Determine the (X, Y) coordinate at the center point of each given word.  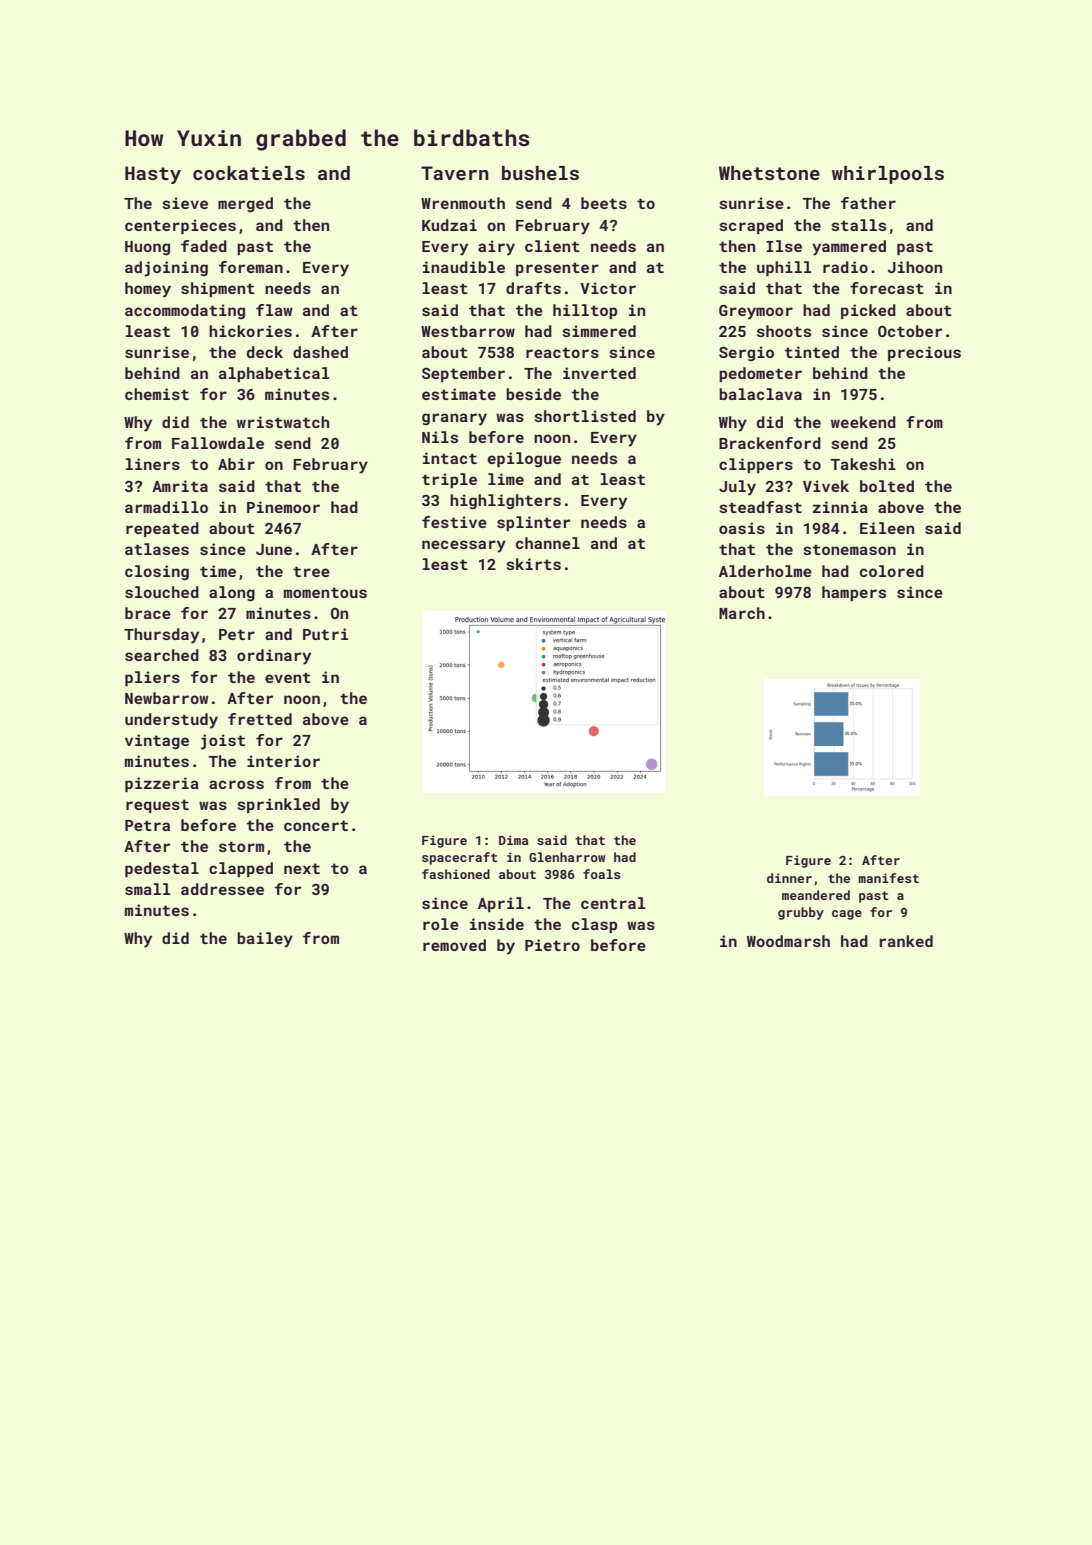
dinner (789, 878)
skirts (533, 564)
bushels (540, 173)
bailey (265, 940)
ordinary (274, 657)
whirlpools (888, 175)
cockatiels (249, 173)
